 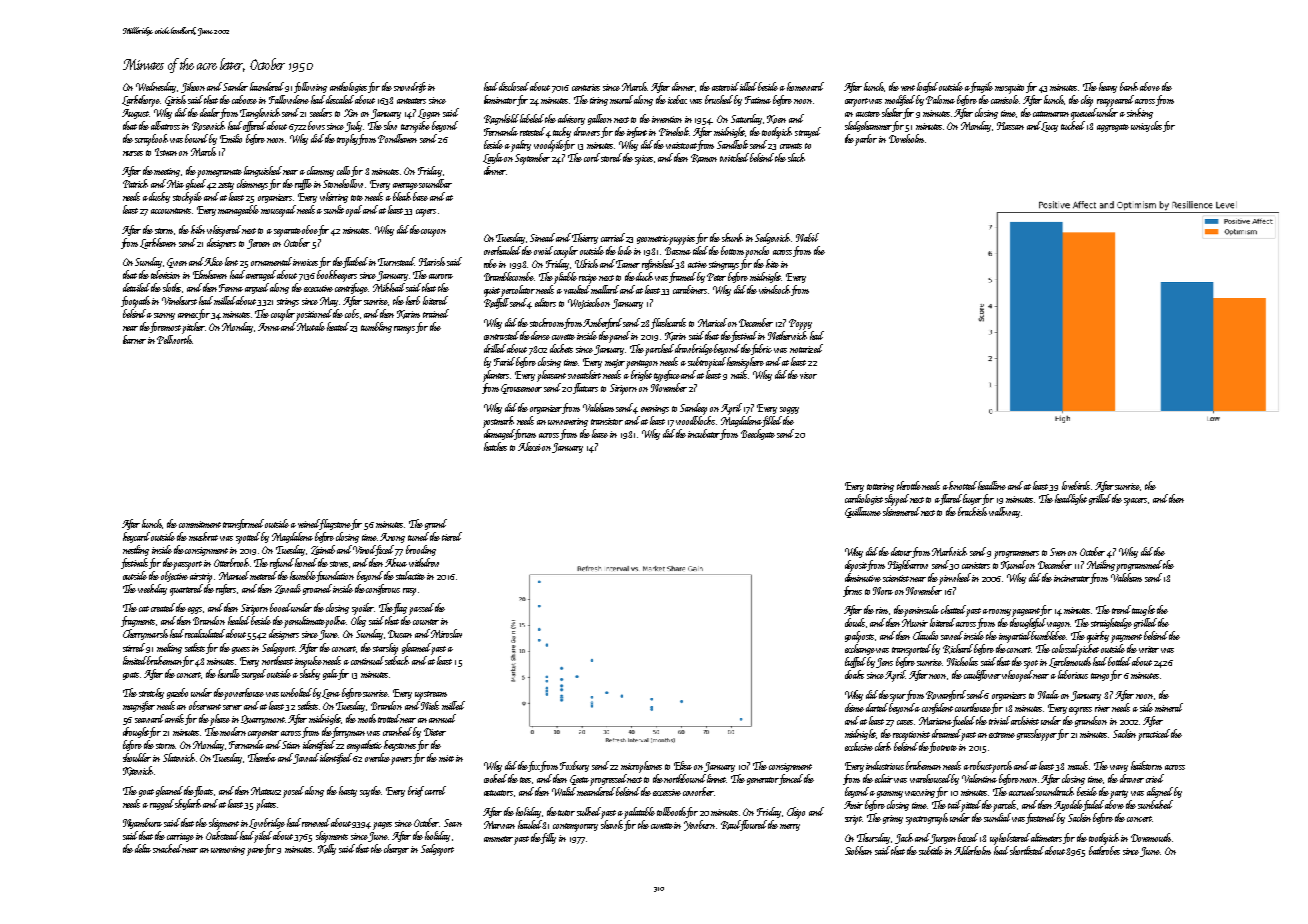 What do you see at coordinates (952, 635) in the page?
I see `sawed` at bounding box center [952, 635].
